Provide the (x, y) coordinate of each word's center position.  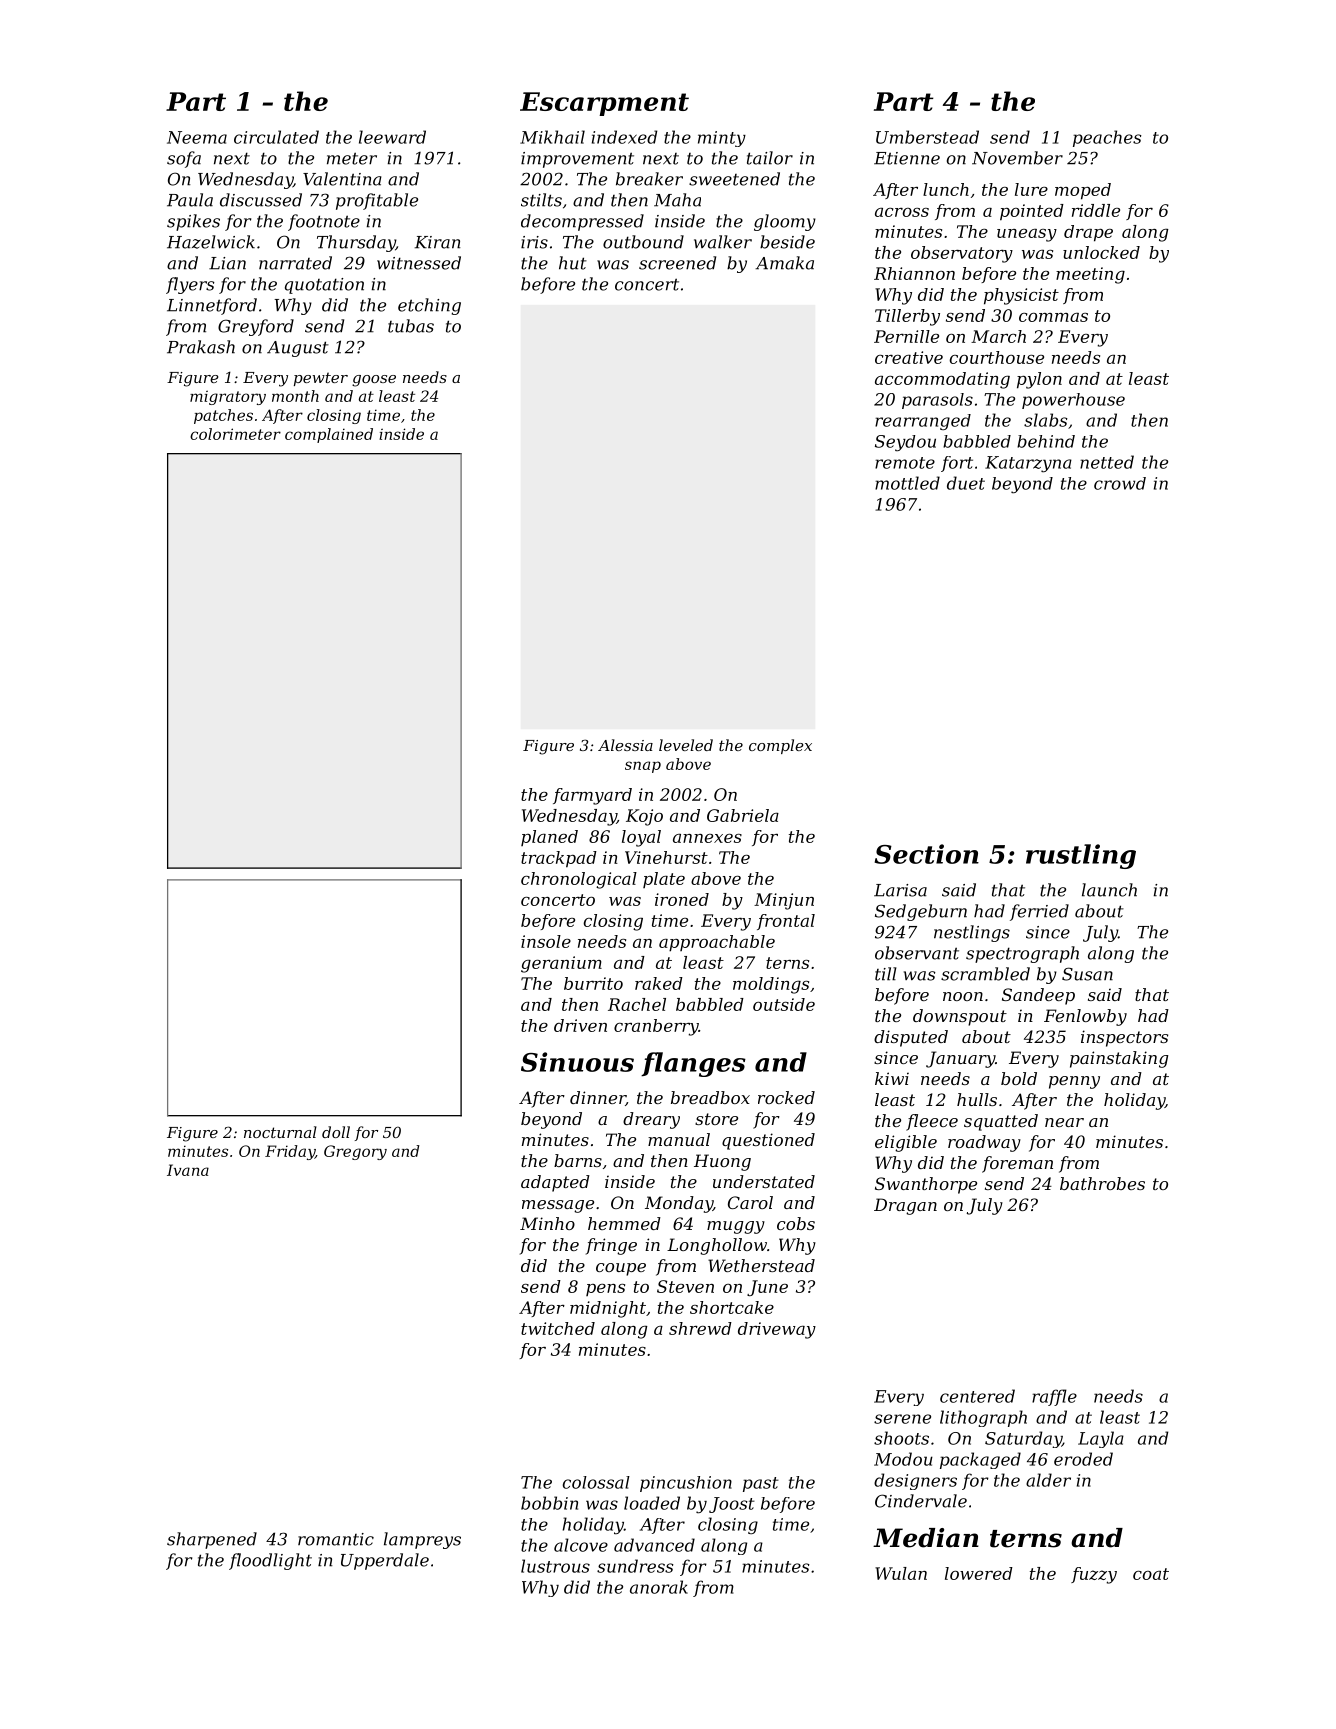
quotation (324, 286)
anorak (659, 1587)
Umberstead (927, 137)
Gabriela (743, 815)
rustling (1081, 856)
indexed (624, 137)
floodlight (270, 1561)
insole (546, 941)
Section (926, 854)
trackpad (559, 859)
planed (549, 838)
